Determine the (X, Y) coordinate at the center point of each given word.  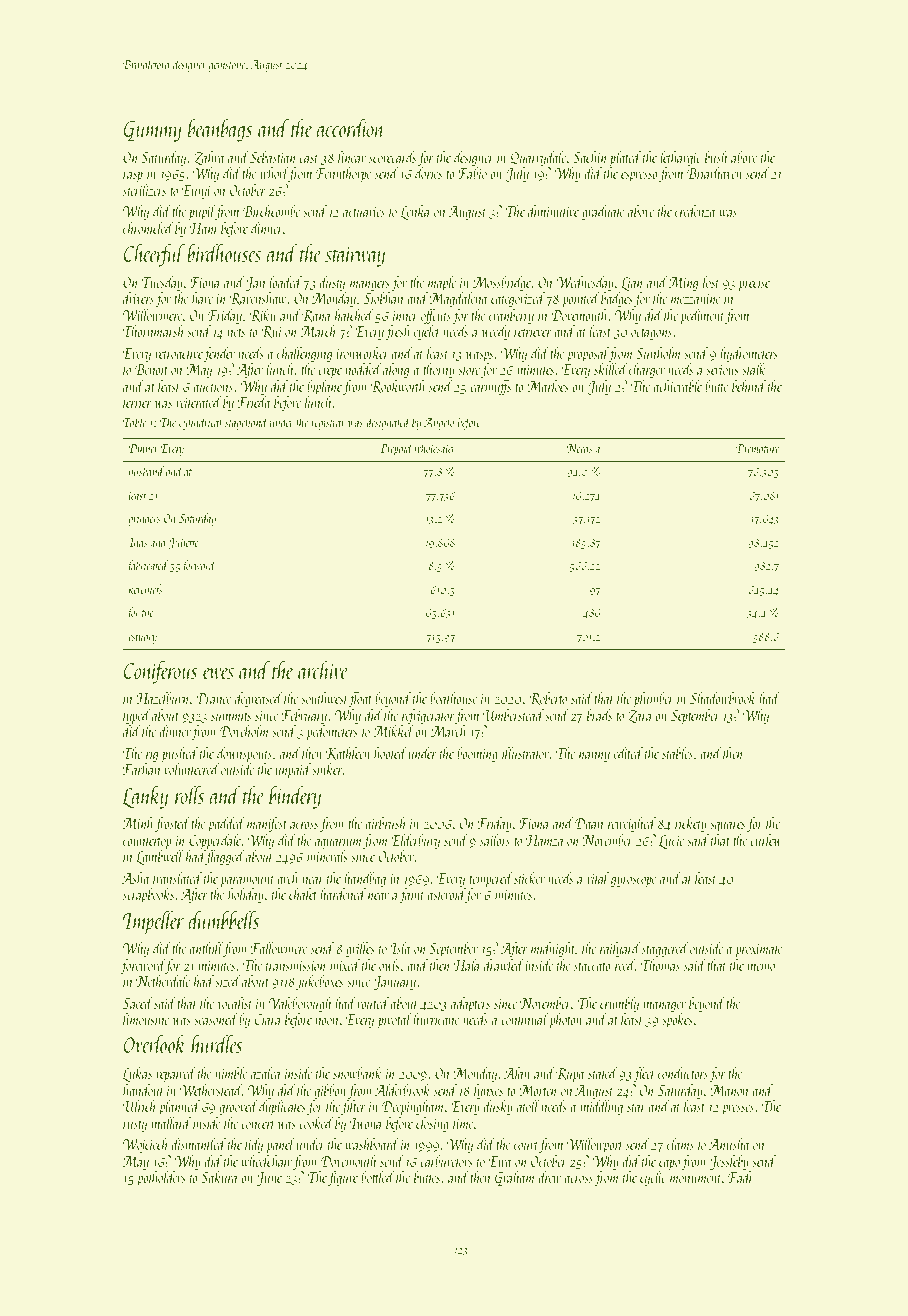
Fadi (740, 1177)
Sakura (219, 1177)
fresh (397, 332)
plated (625, 158)
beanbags (220, 130)
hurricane (436, 1019)
